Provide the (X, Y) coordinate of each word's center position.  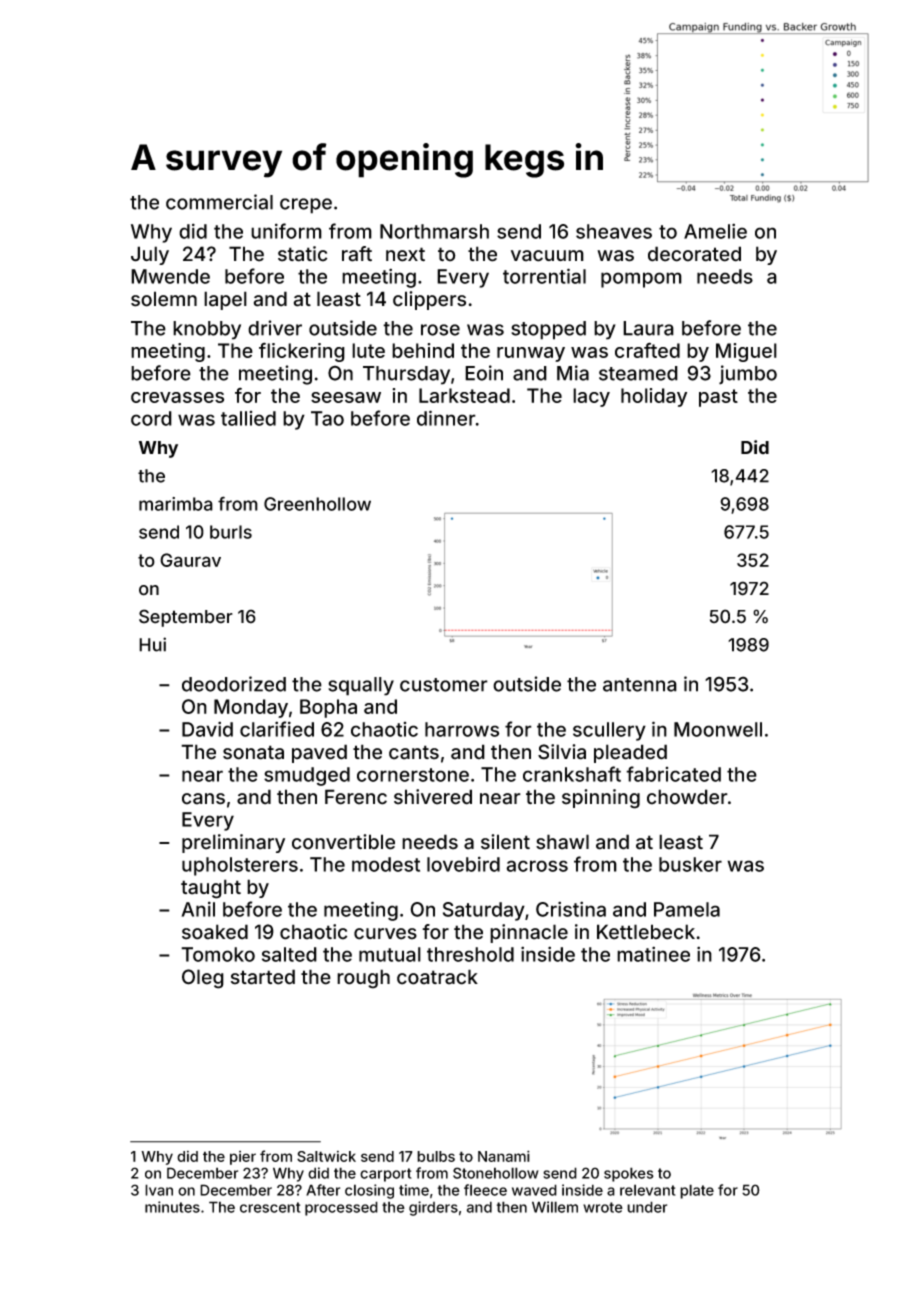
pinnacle (529, 933)
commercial (219, 202)
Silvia (562, 752)
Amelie (715, 231)
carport (386, 1175)
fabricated (673, 774)
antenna (640, 685)
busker (690, 864)
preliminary (233, 843)
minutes (172, 1207)
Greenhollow (317, 504)
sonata (253, 752)
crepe (306, 206)
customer (444, 685)
